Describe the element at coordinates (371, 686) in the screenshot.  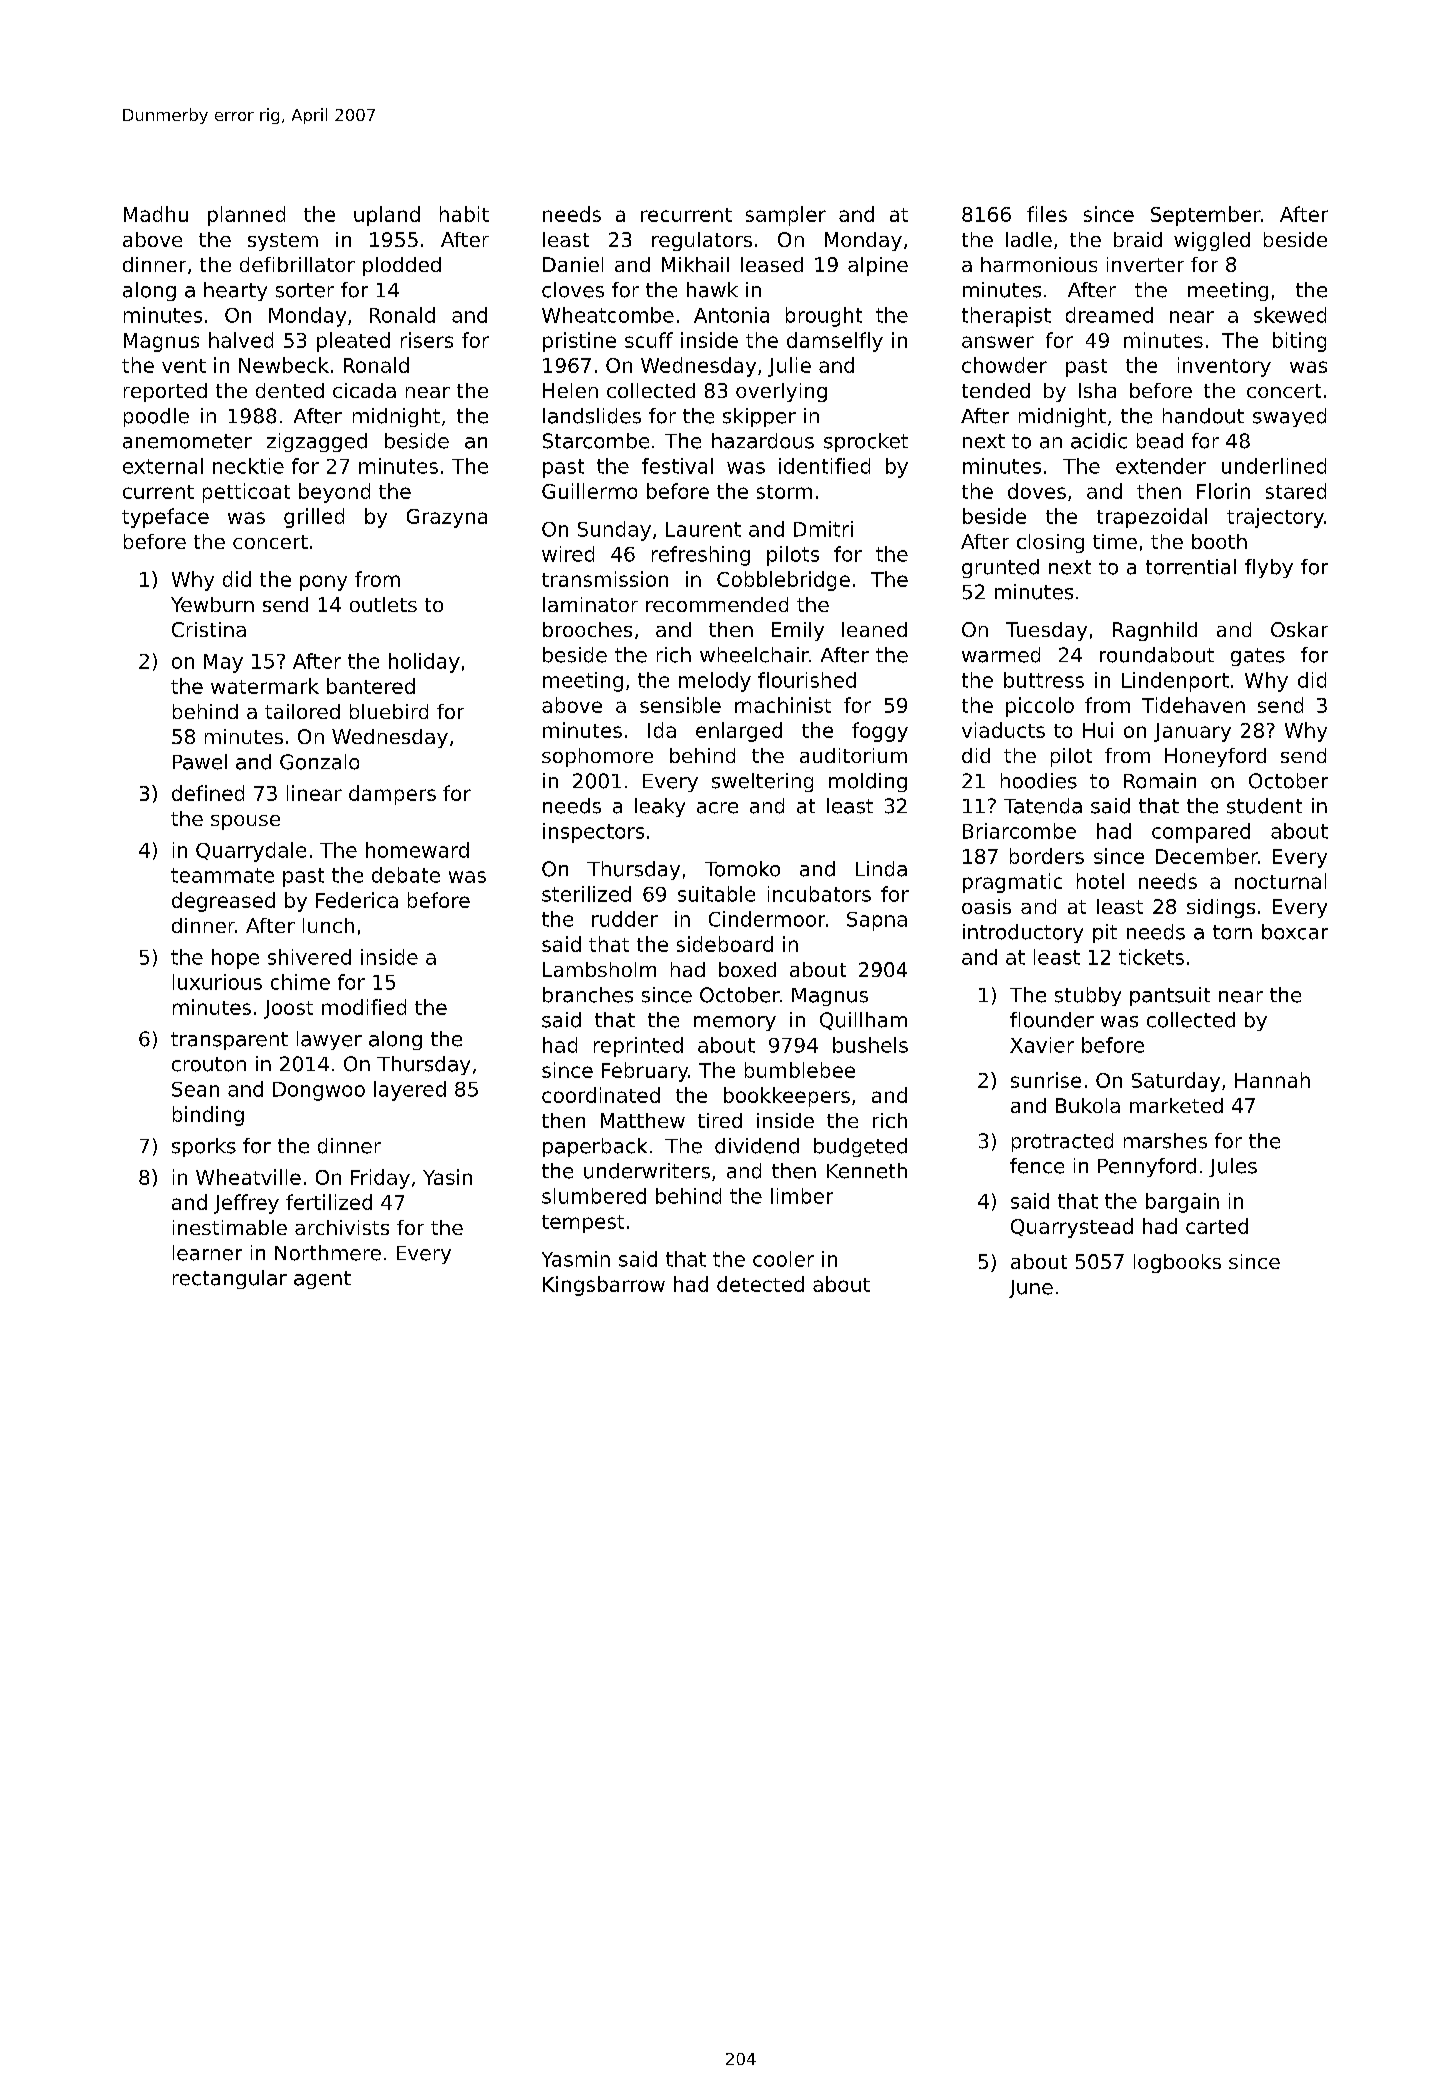
I see `bantered` at that location.
